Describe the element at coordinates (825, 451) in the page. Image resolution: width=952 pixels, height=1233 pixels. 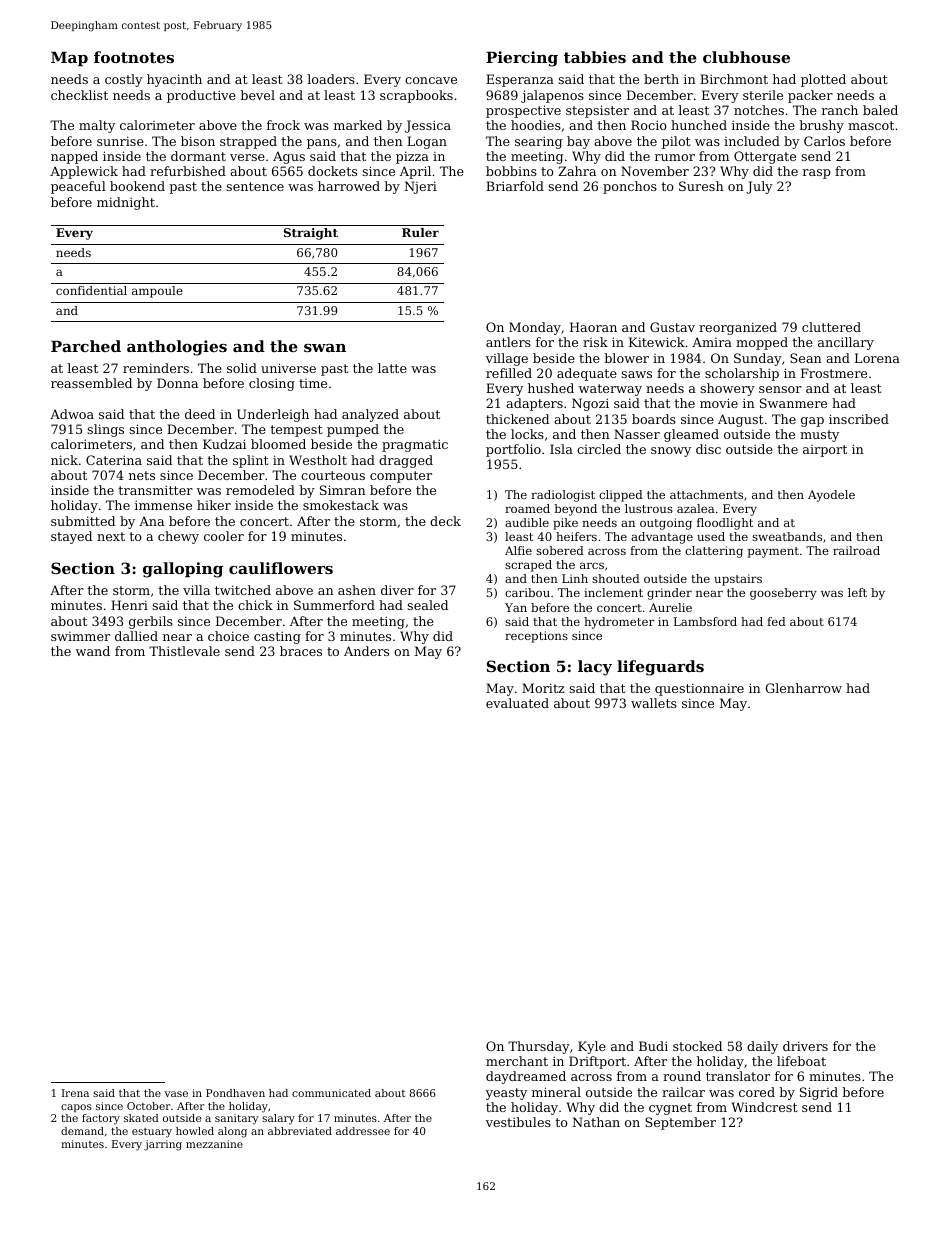
I see `airport` at that location.
